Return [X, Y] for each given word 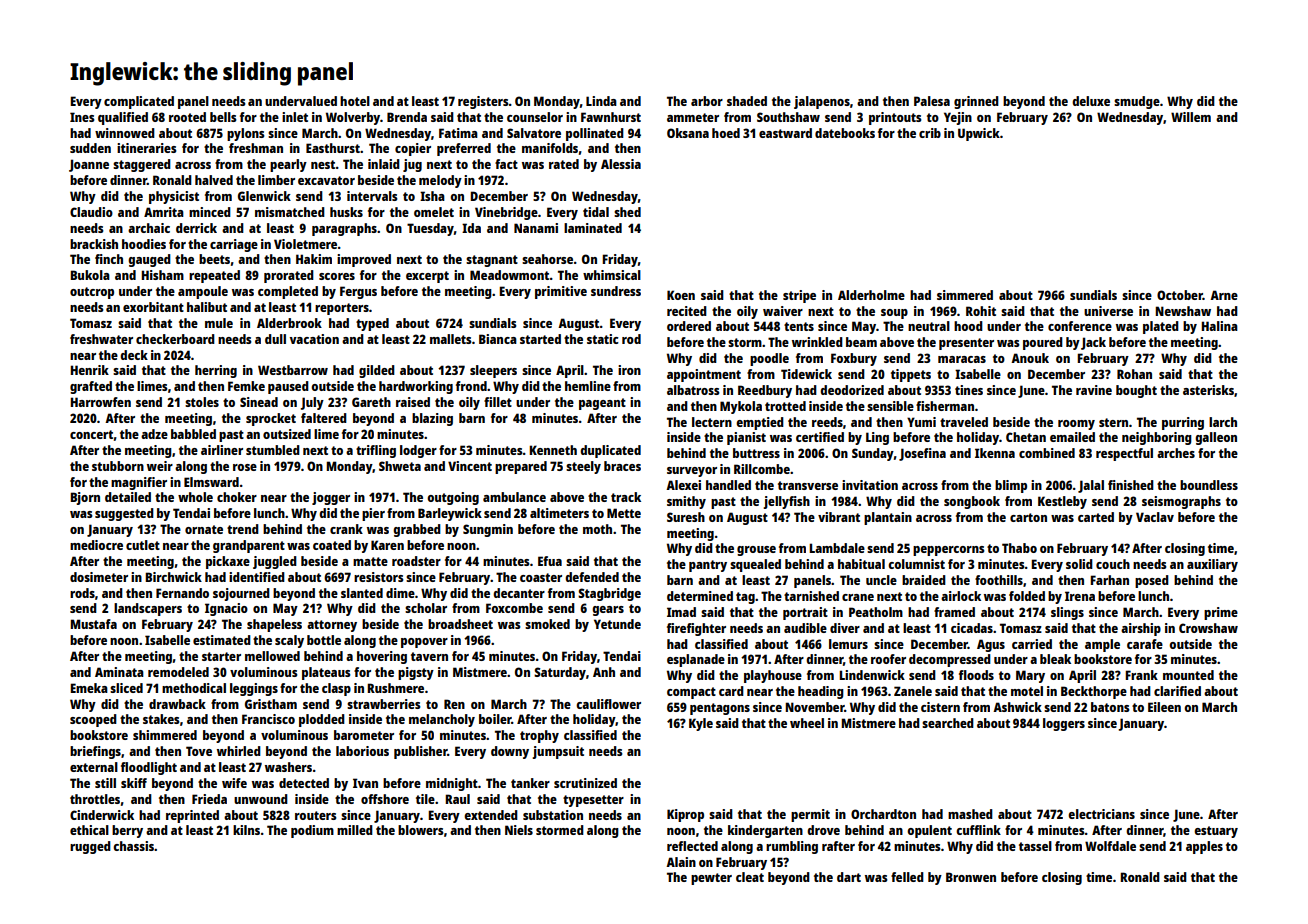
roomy [1076, 425]
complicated [139, 102]
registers [483, 102]
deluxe [1091, 101]
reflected [692, 846]
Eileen [1164, 707]
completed [288, 292]
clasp [336, 689]
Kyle [701, 724]
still [105, 783]
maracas [962, 359]
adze [154, 434]
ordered [689, 326]
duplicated [610, 451]
